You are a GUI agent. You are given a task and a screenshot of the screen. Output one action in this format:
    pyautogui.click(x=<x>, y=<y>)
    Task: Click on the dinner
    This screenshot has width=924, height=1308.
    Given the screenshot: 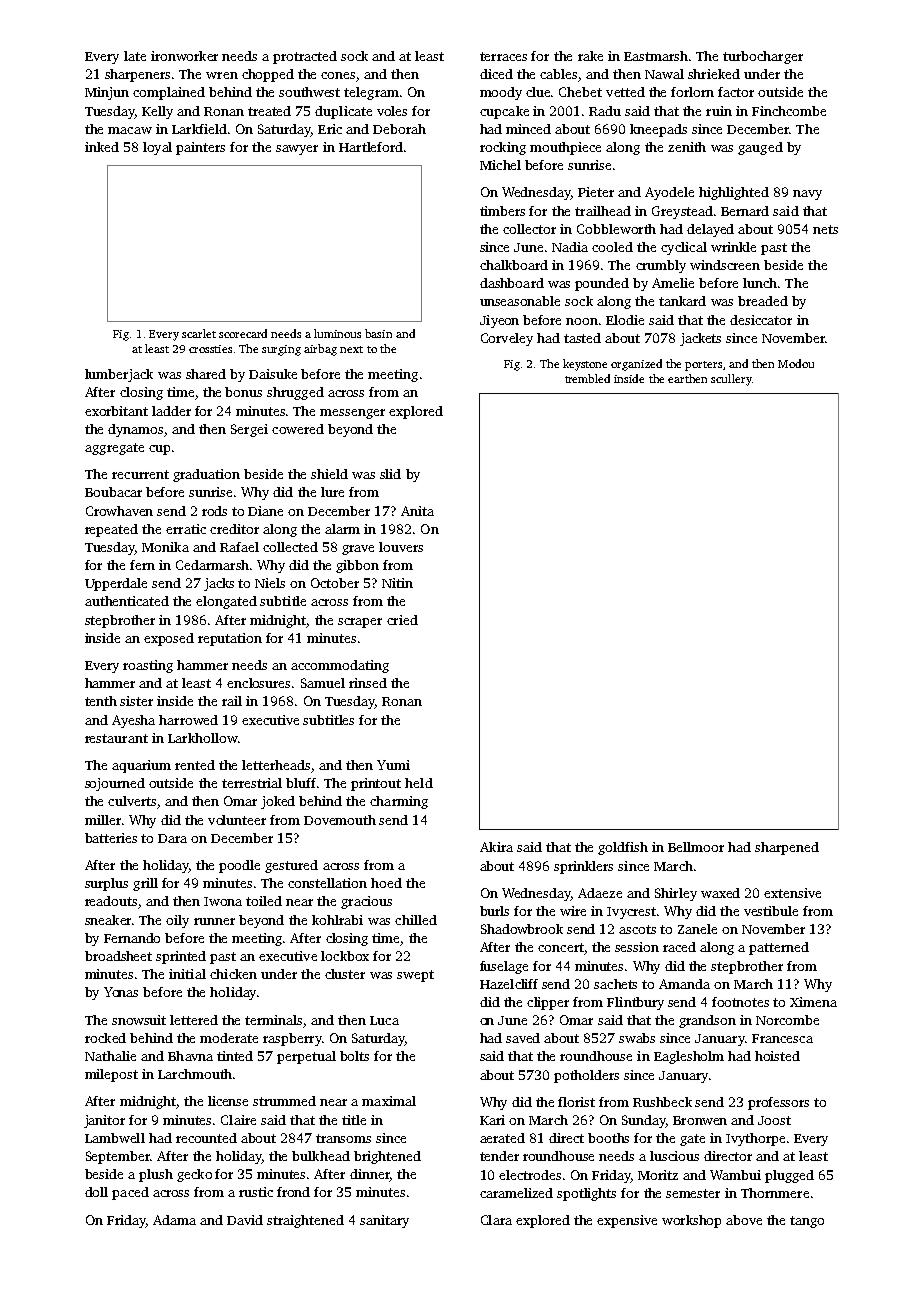 What is the action you would take?
    pyautogui.click(x=370, y=1175)
